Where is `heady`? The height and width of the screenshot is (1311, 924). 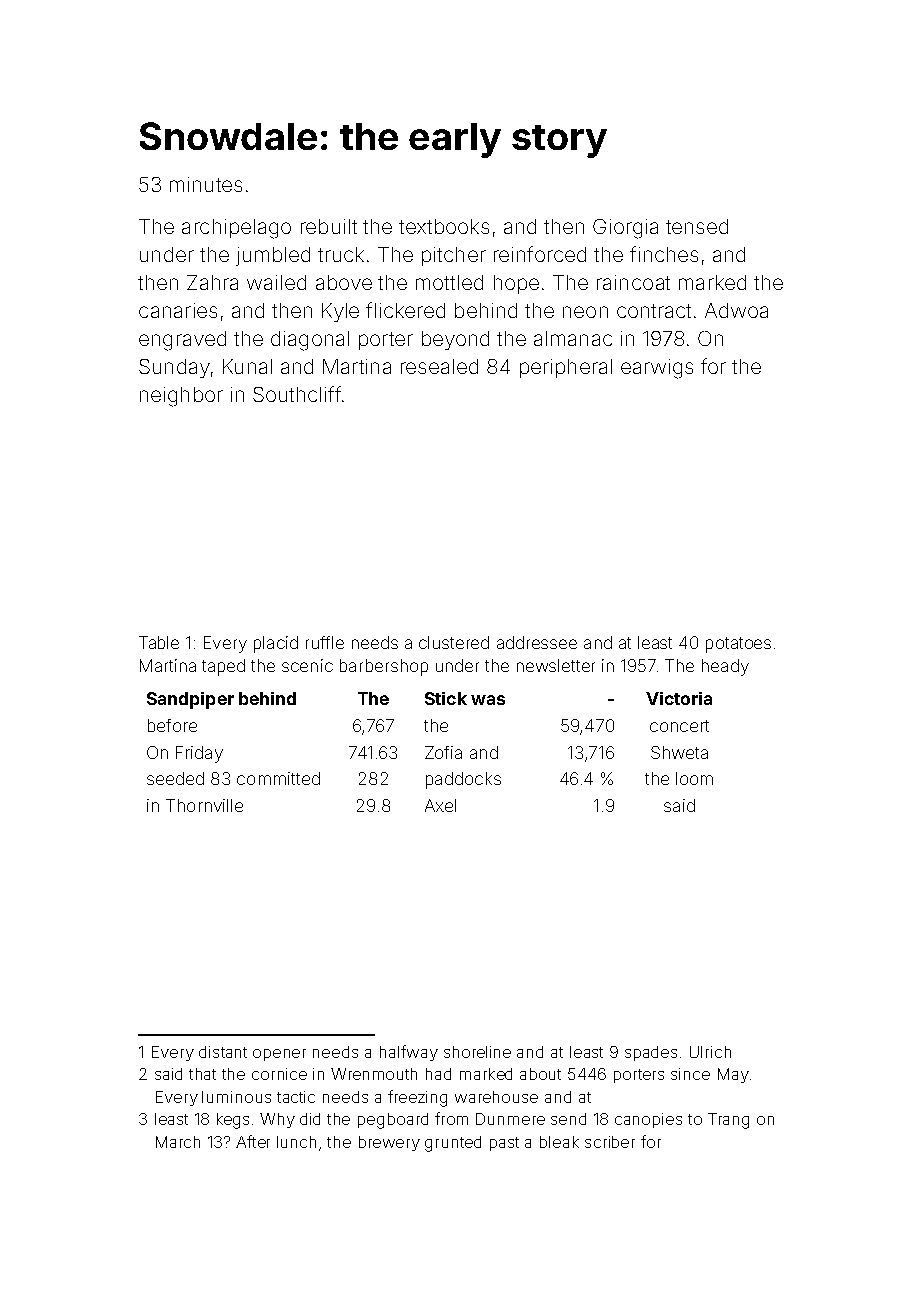 heady is located at coordinates (725, 667).
